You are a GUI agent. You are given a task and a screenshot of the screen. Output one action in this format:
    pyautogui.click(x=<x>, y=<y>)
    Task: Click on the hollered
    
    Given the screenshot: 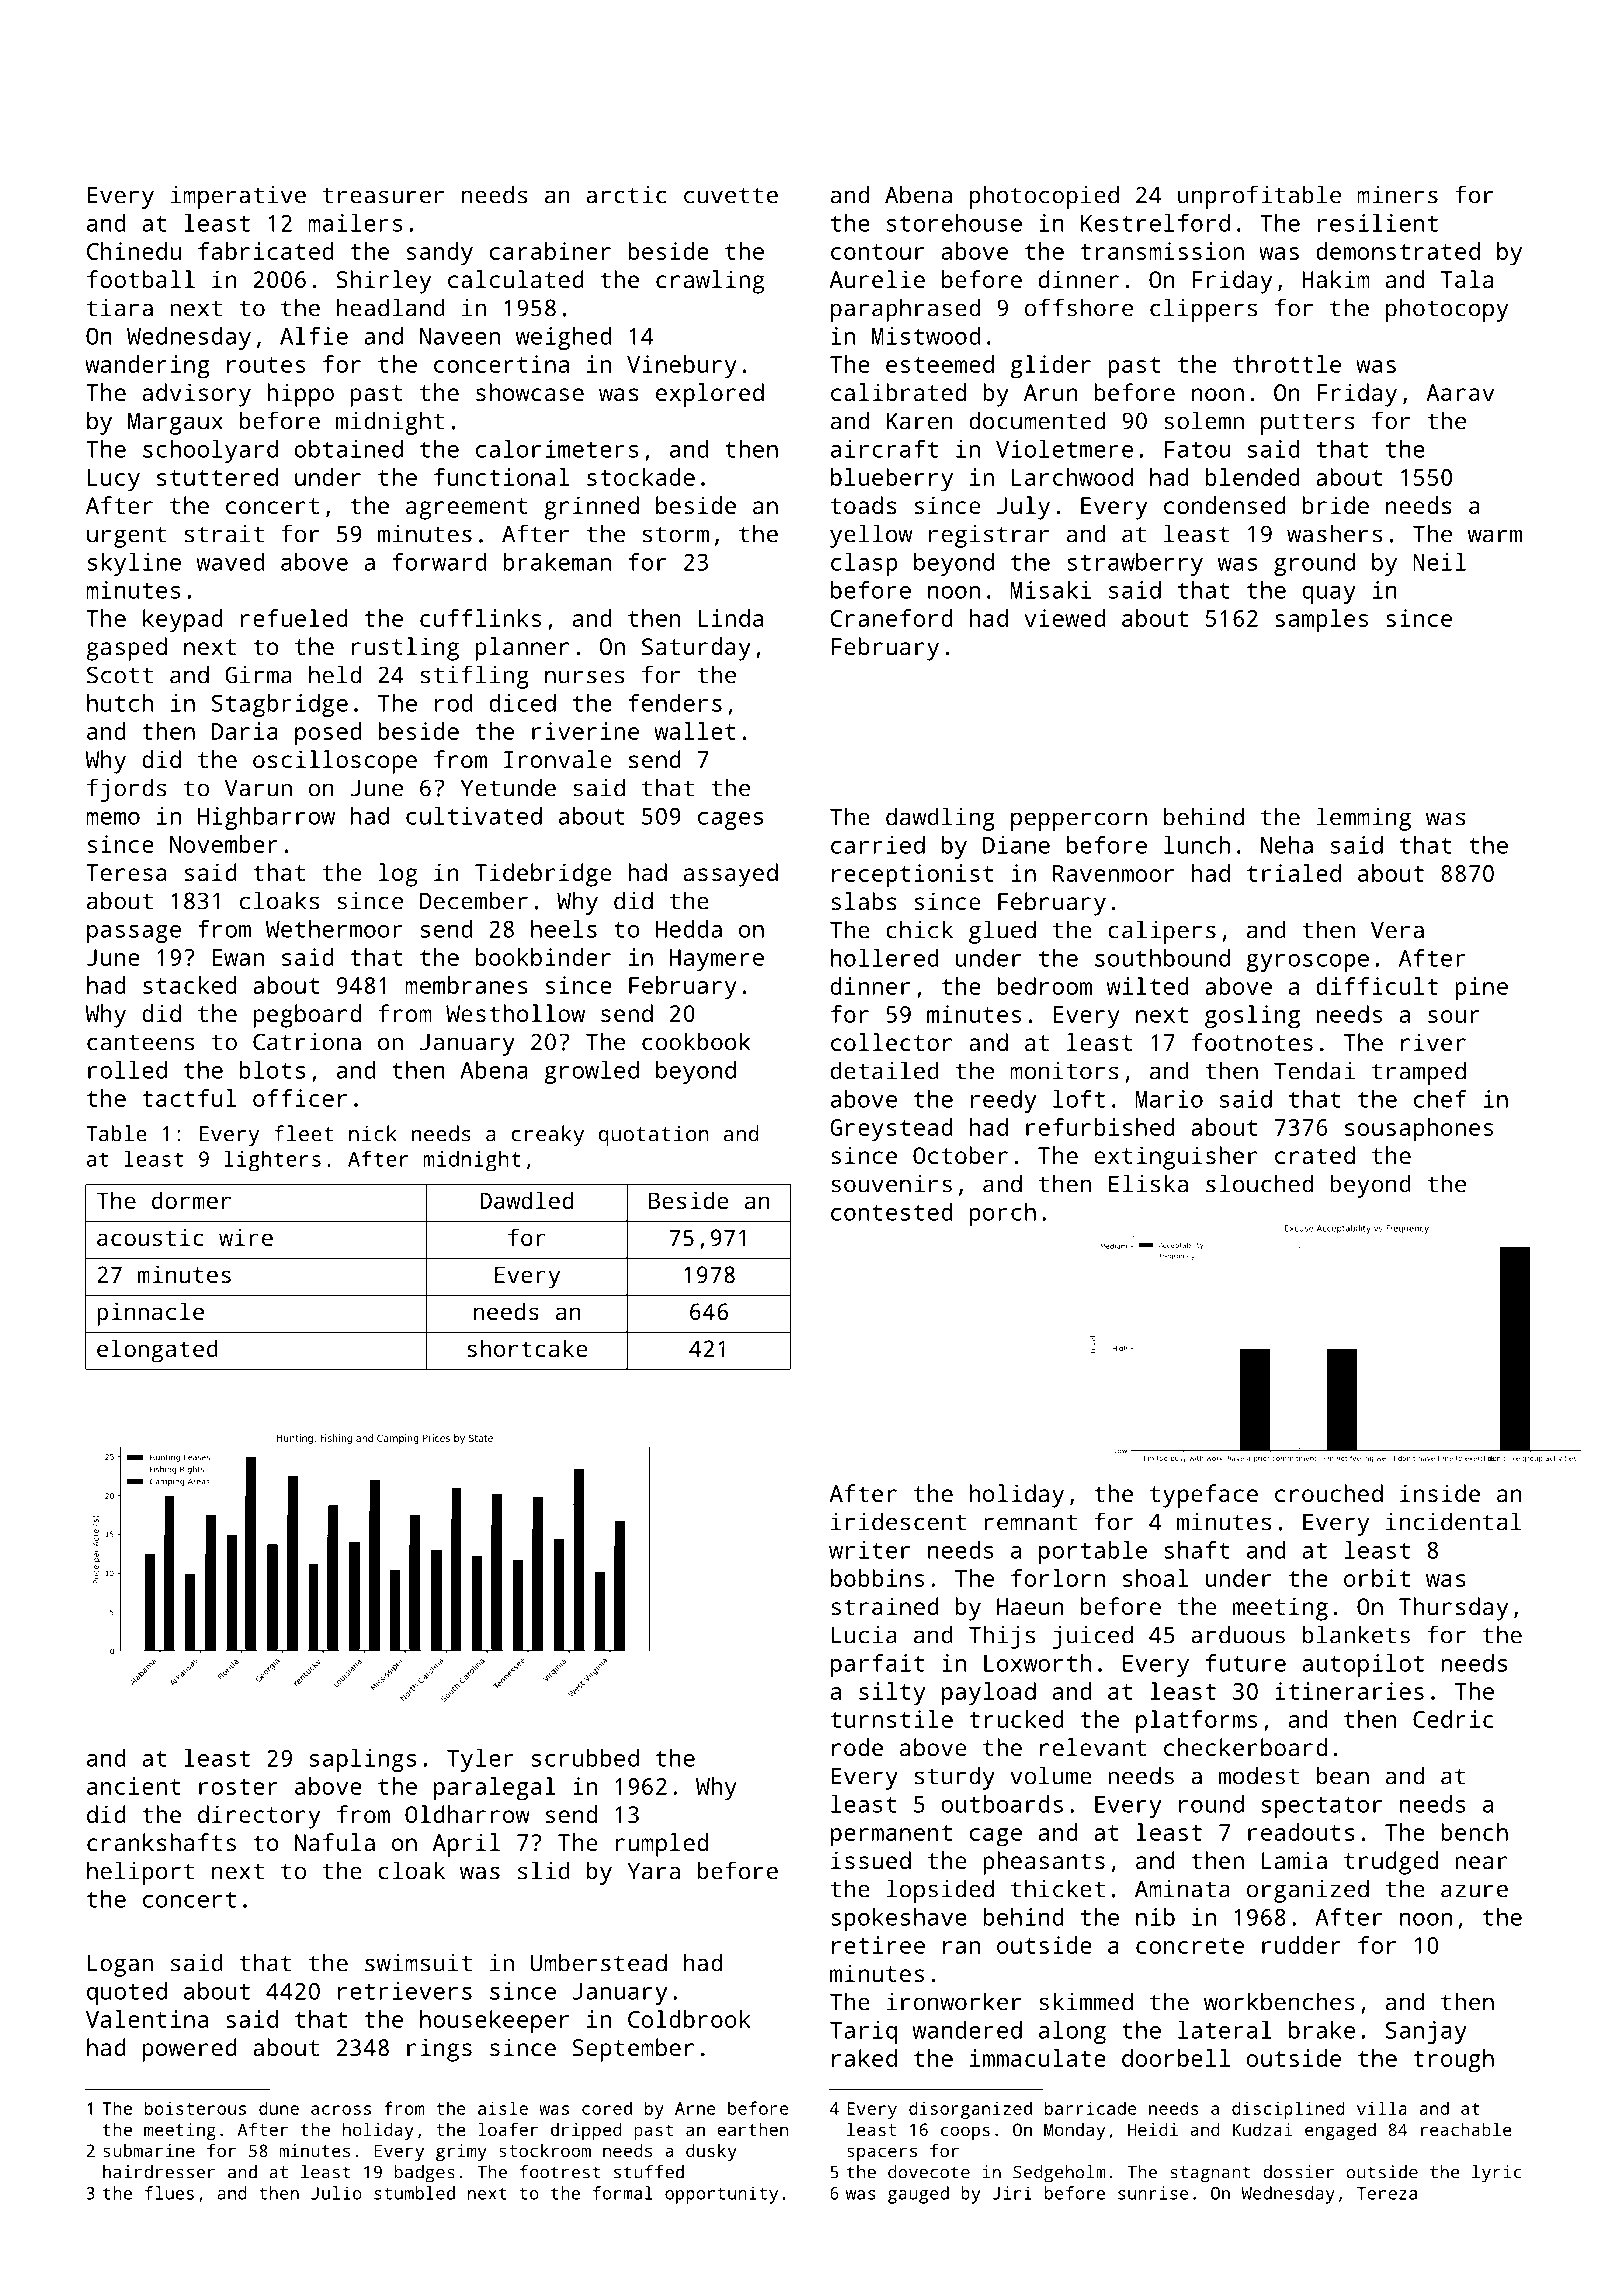 What is the action you would take?
    pyautogui.click(x=885, y=958)
